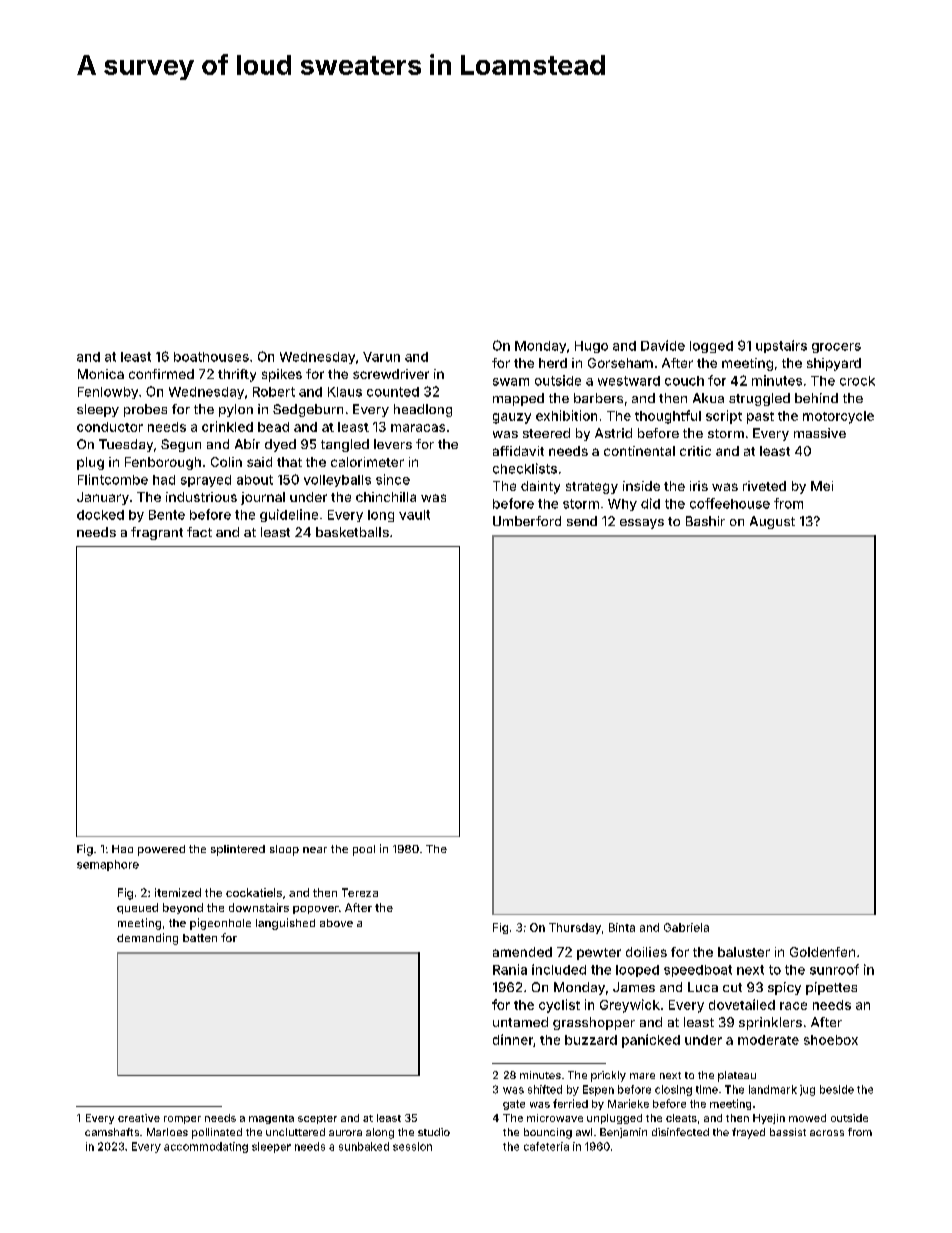  What do you see at coordinates (686, 927) in the page?
I see `Gabriela` at bounding box center [686, 927].
